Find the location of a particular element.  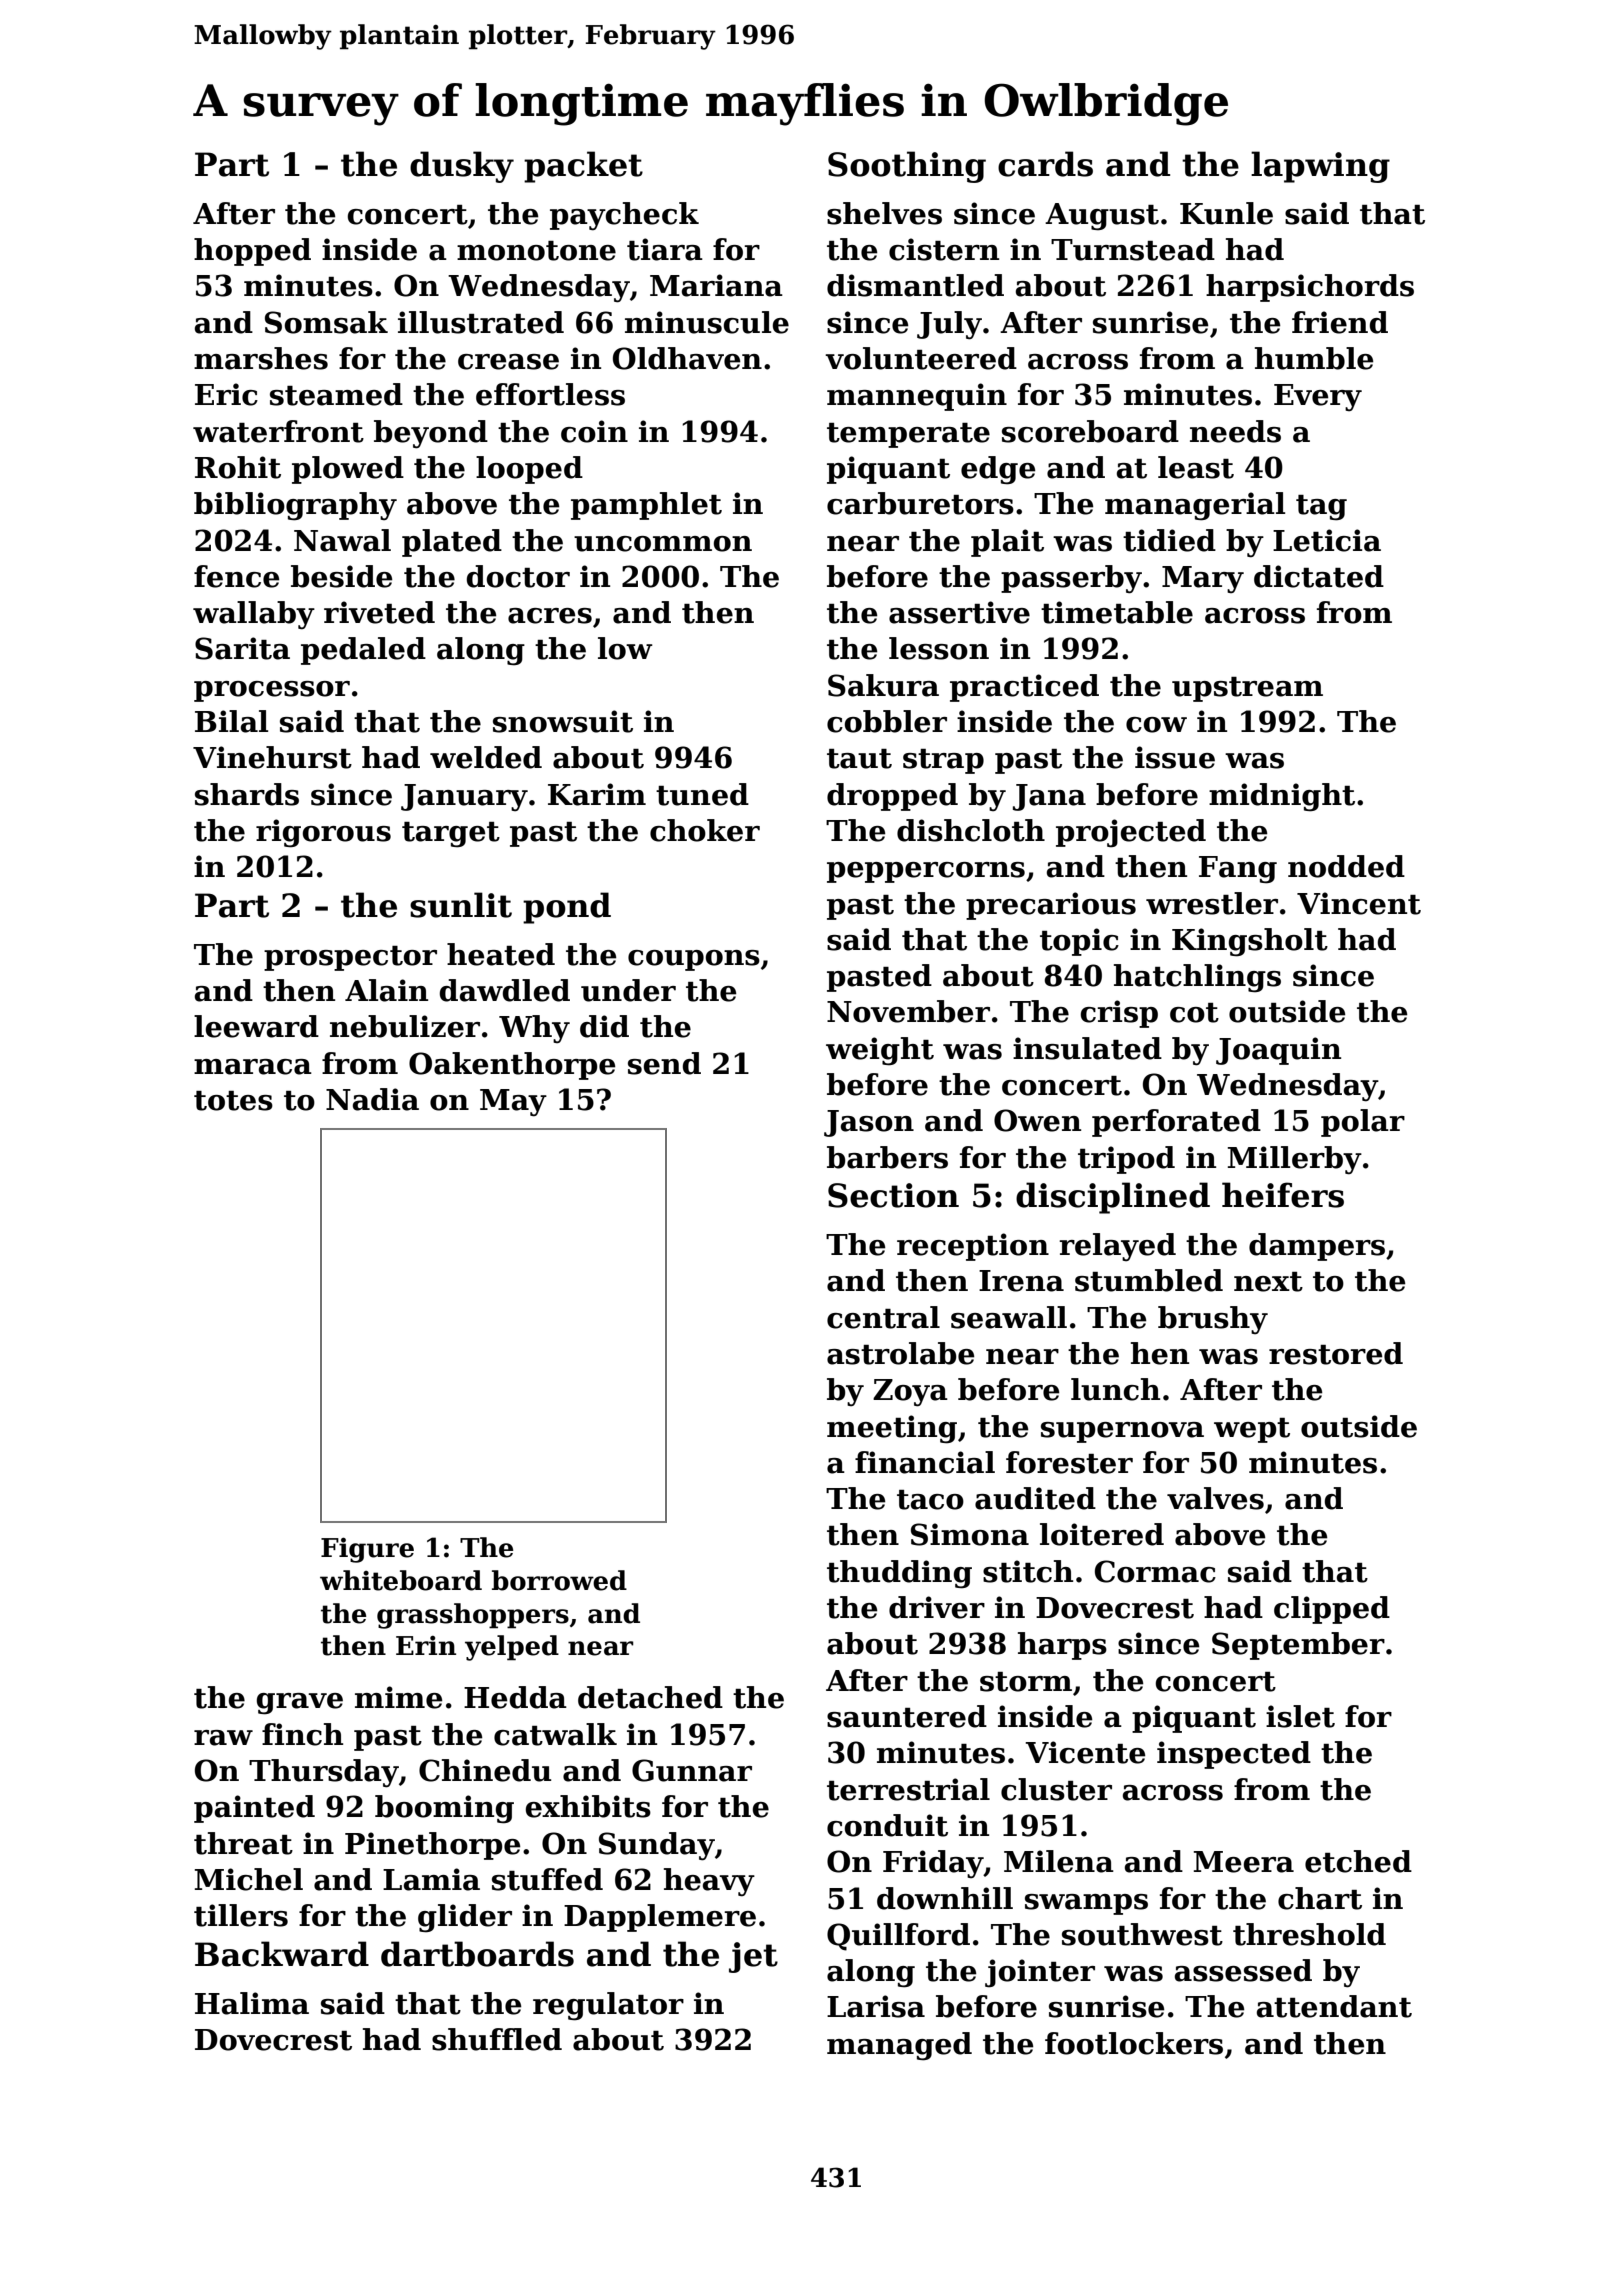

taut is located at coordinates (859, 759).
